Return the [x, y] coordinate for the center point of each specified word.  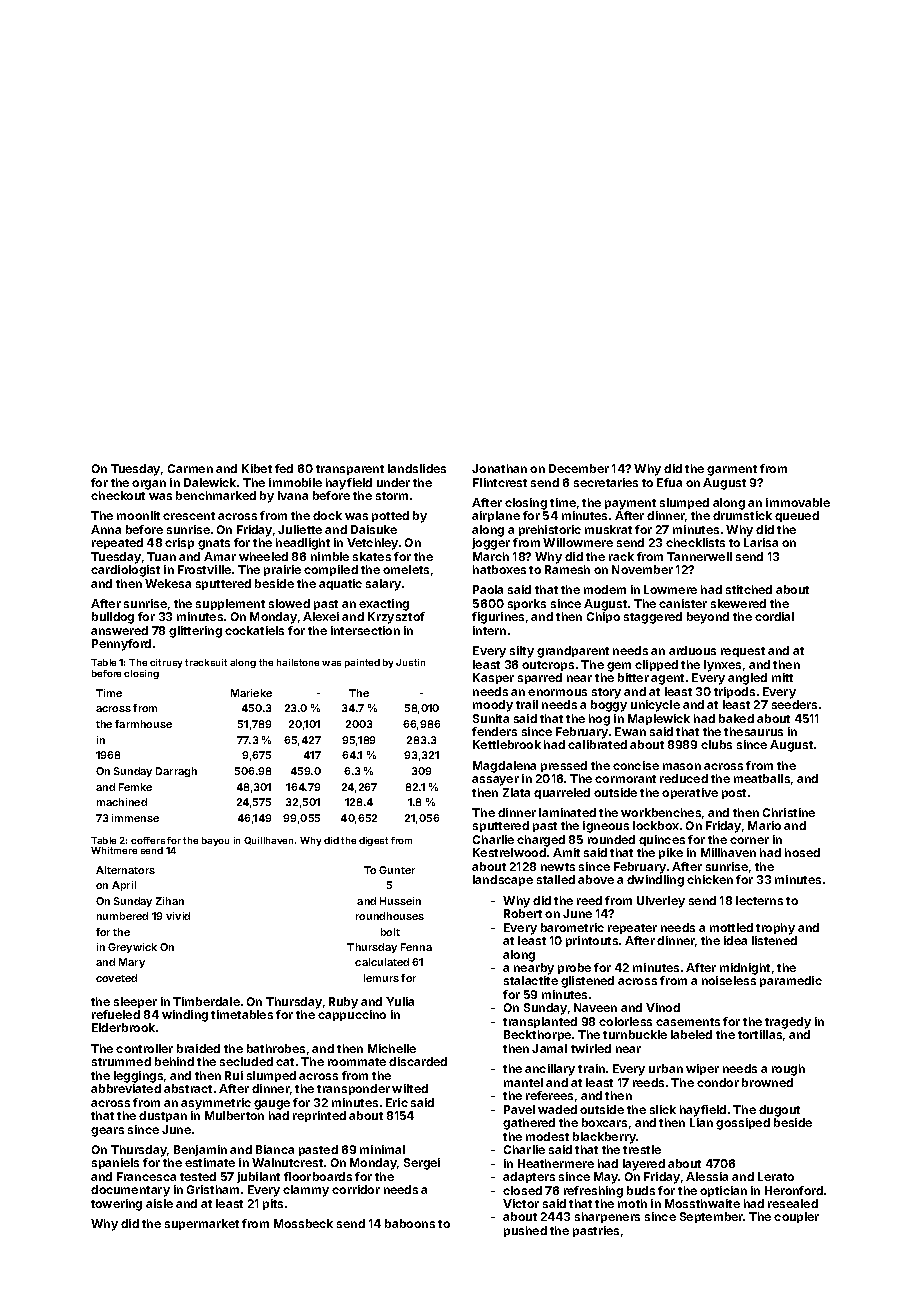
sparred [540, 678]
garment [732, 470]
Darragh [176, 772]
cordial [774, 616]
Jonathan [499, 468]
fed [284, 468]
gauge [272, 1105]
